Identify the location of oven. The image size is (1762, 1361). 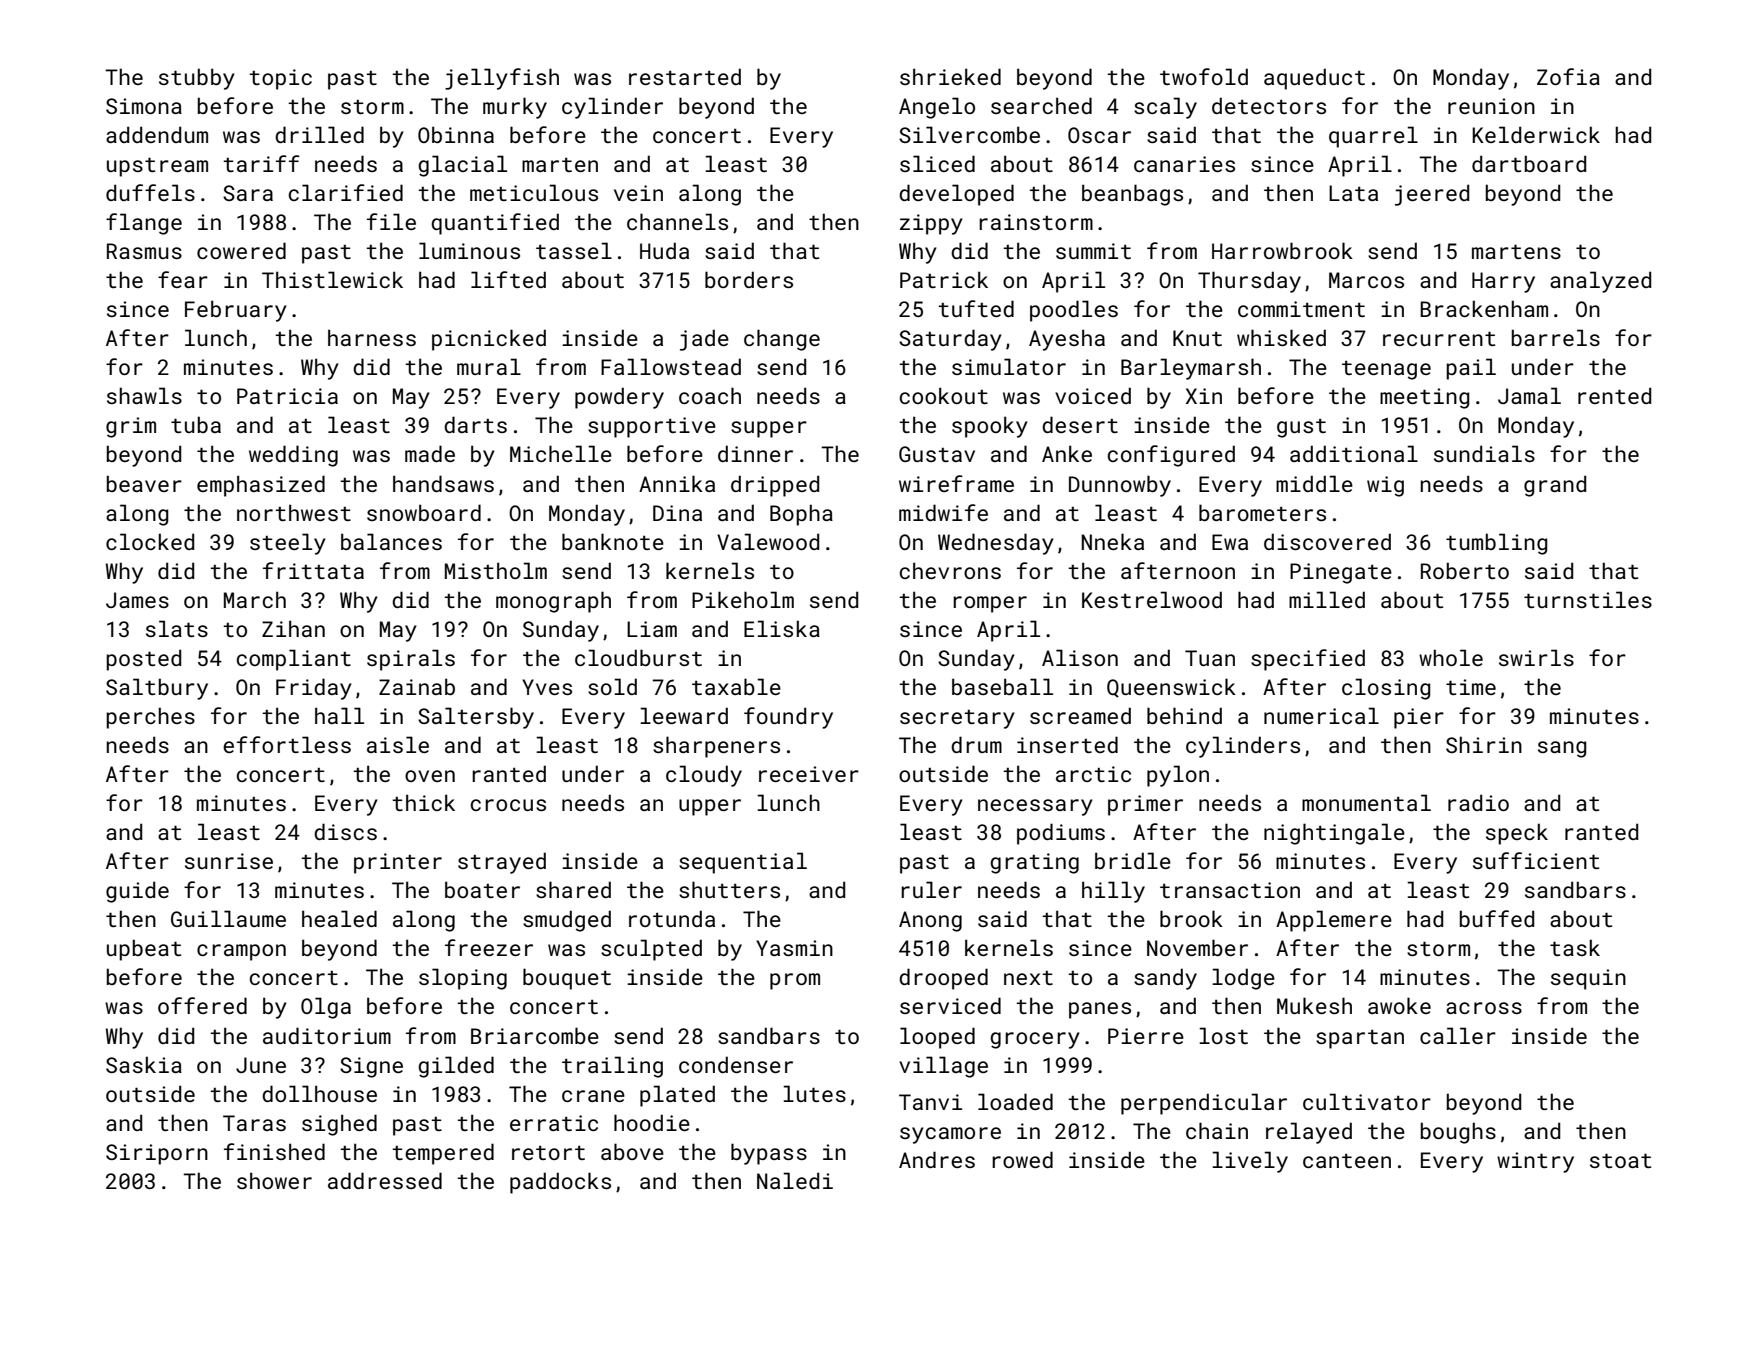
(430, 776).
